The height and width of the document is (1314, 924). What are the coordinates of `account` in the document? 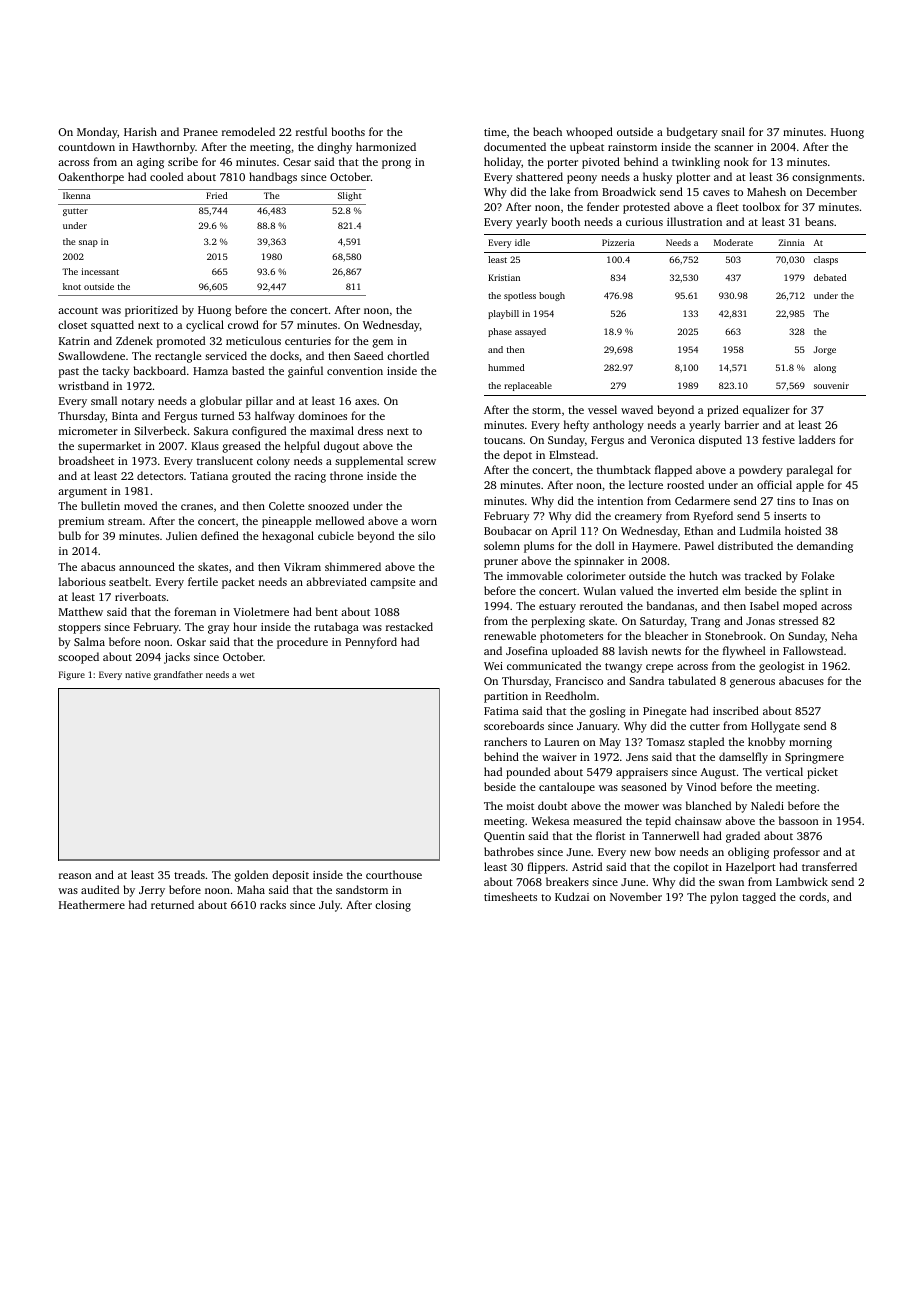 It's located at (78, 310).
